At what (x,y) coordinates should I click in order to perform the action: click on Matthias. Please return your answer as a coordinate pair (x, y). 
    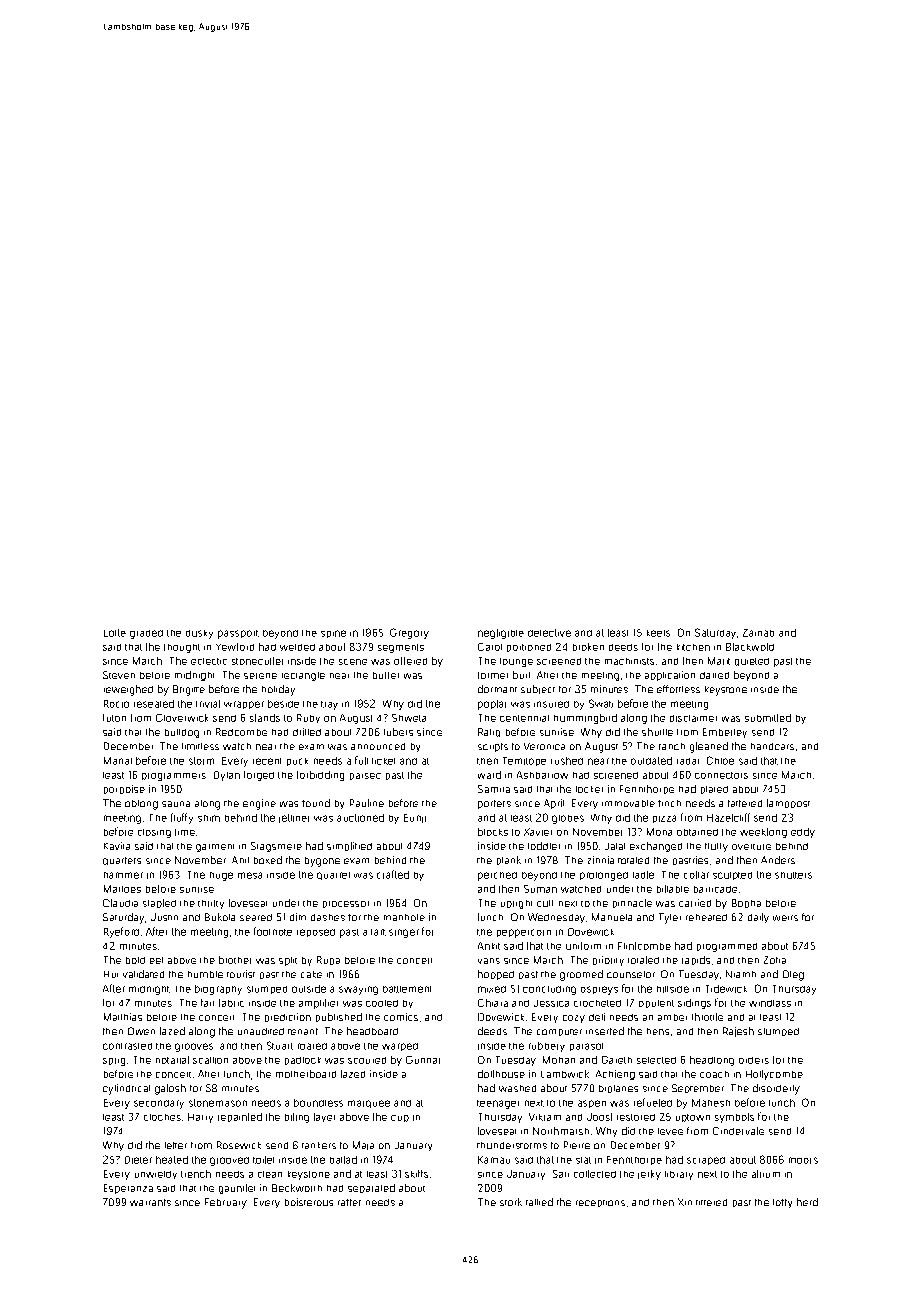
    Looking at the image, I should click on (123, 1017).
